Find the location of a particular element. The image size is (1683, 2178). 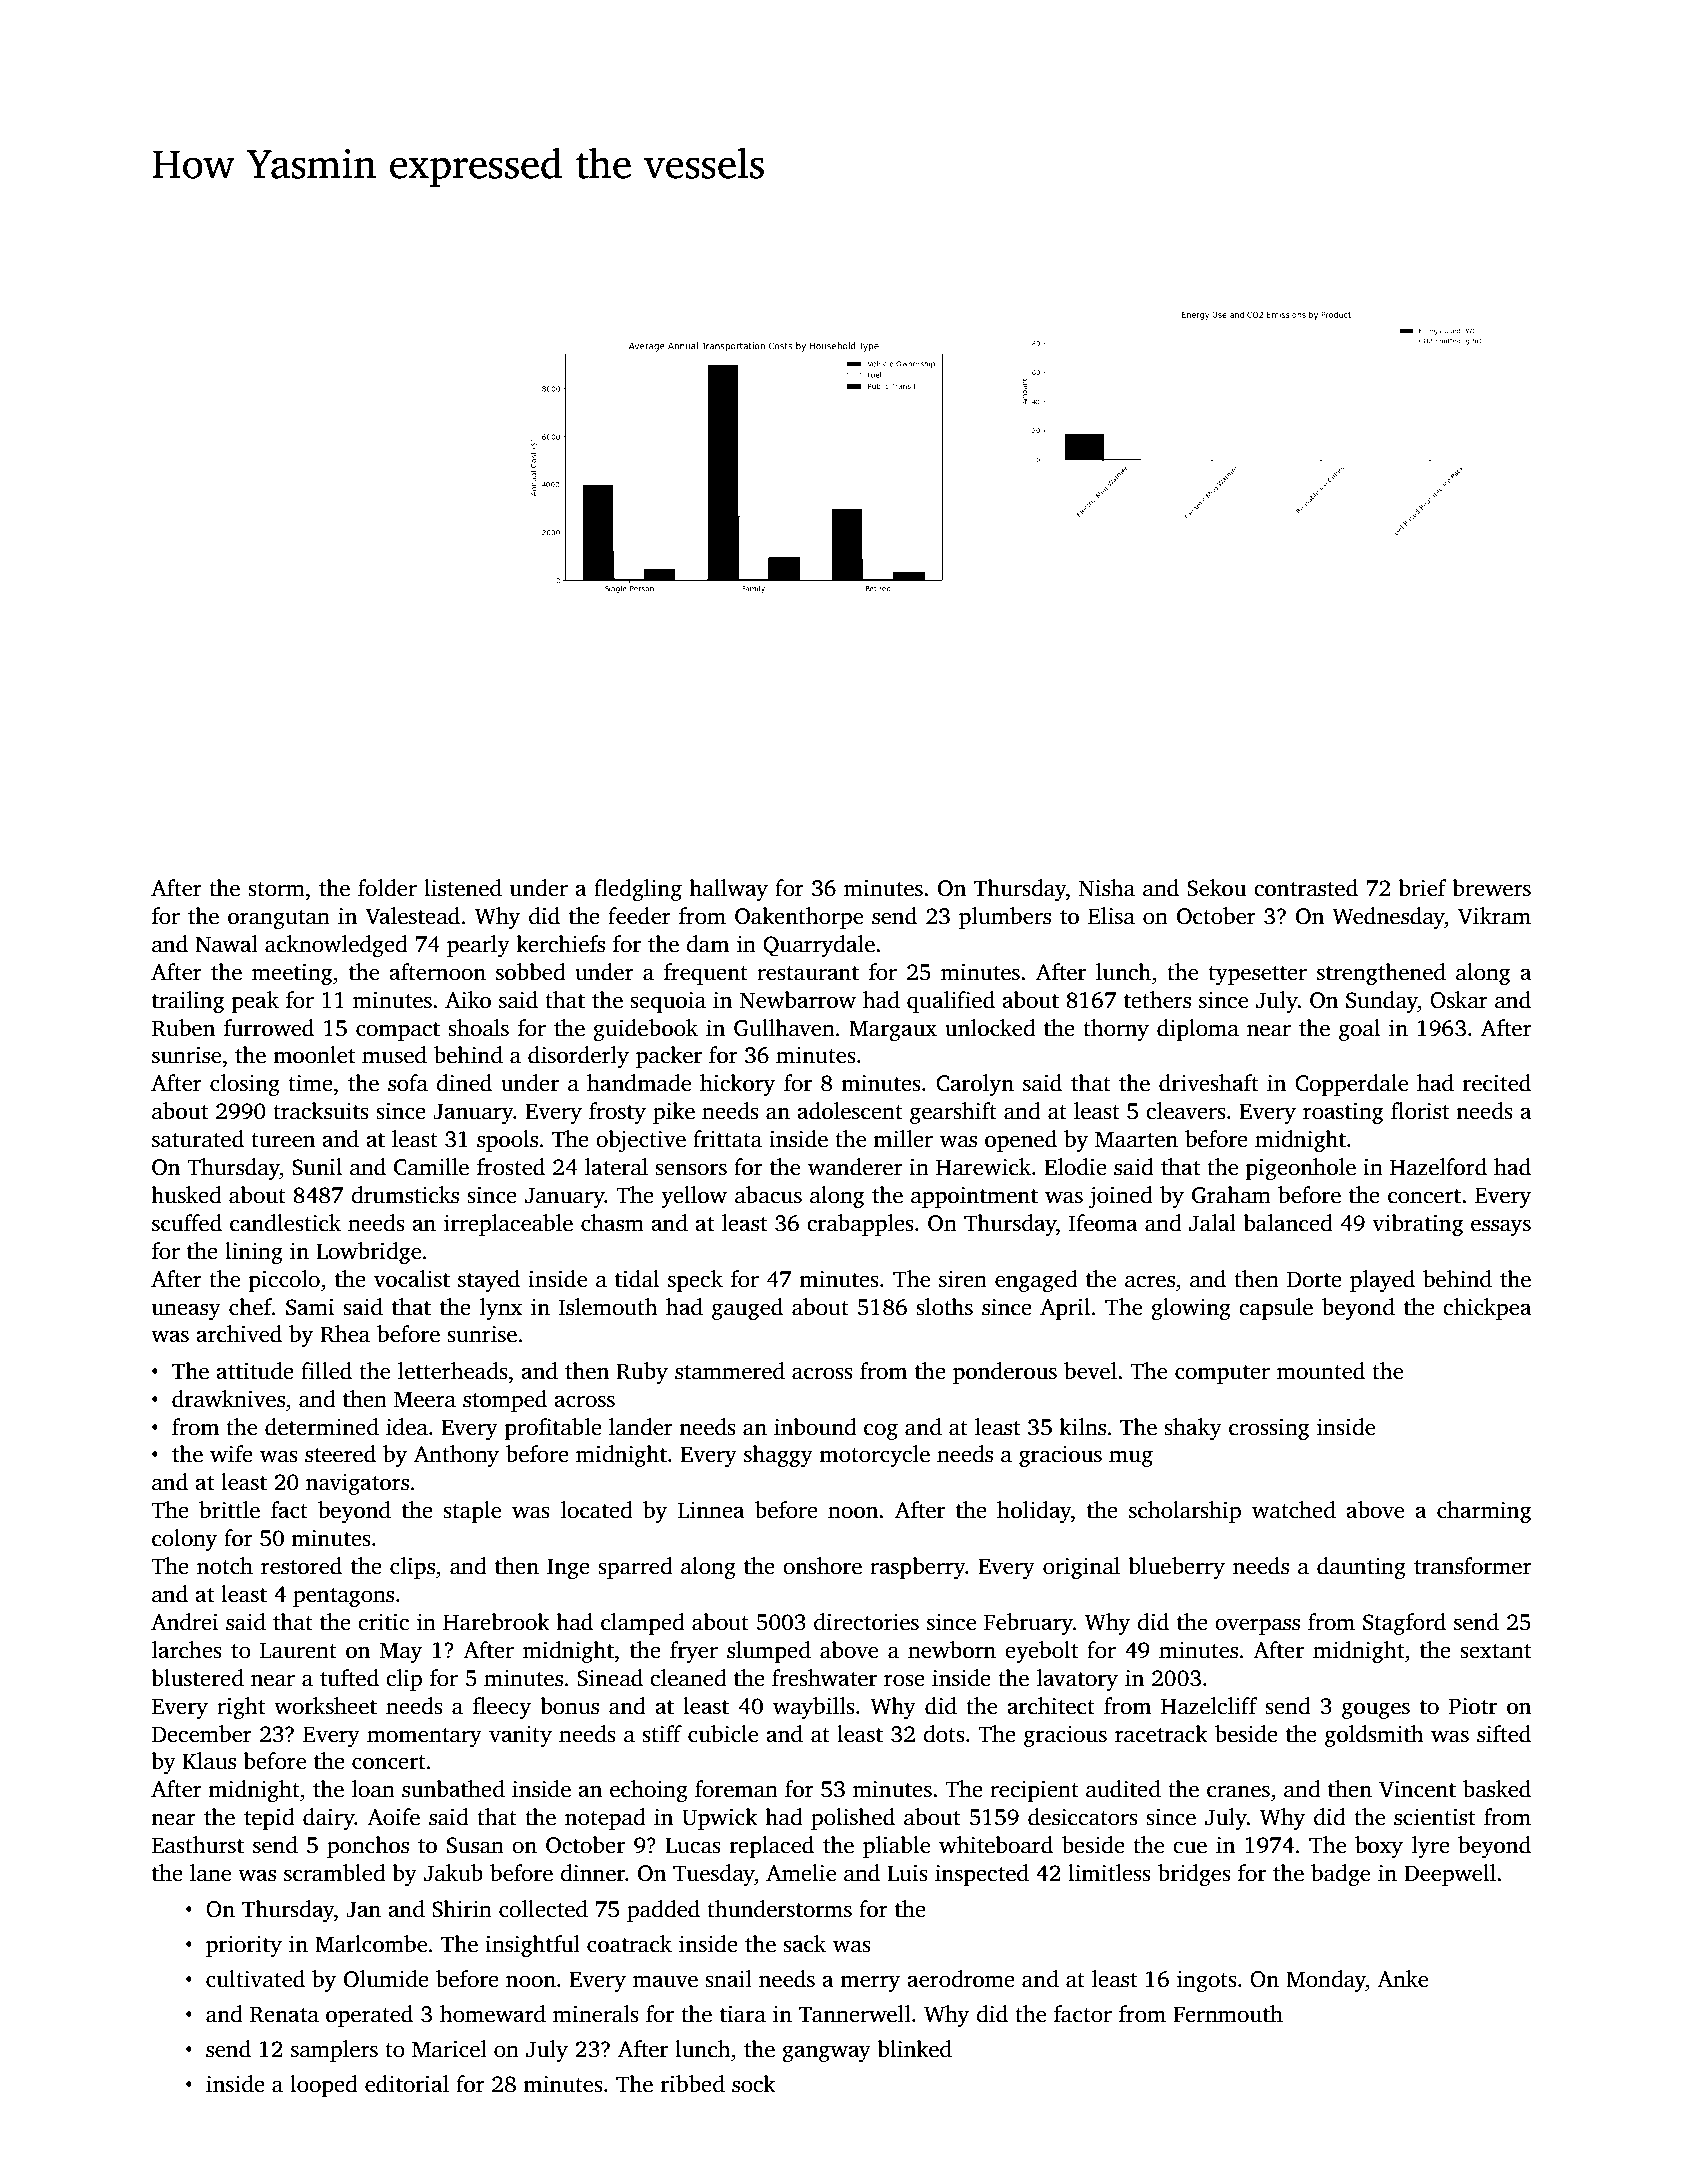

charming is located at coordinates (1484, 1512).
